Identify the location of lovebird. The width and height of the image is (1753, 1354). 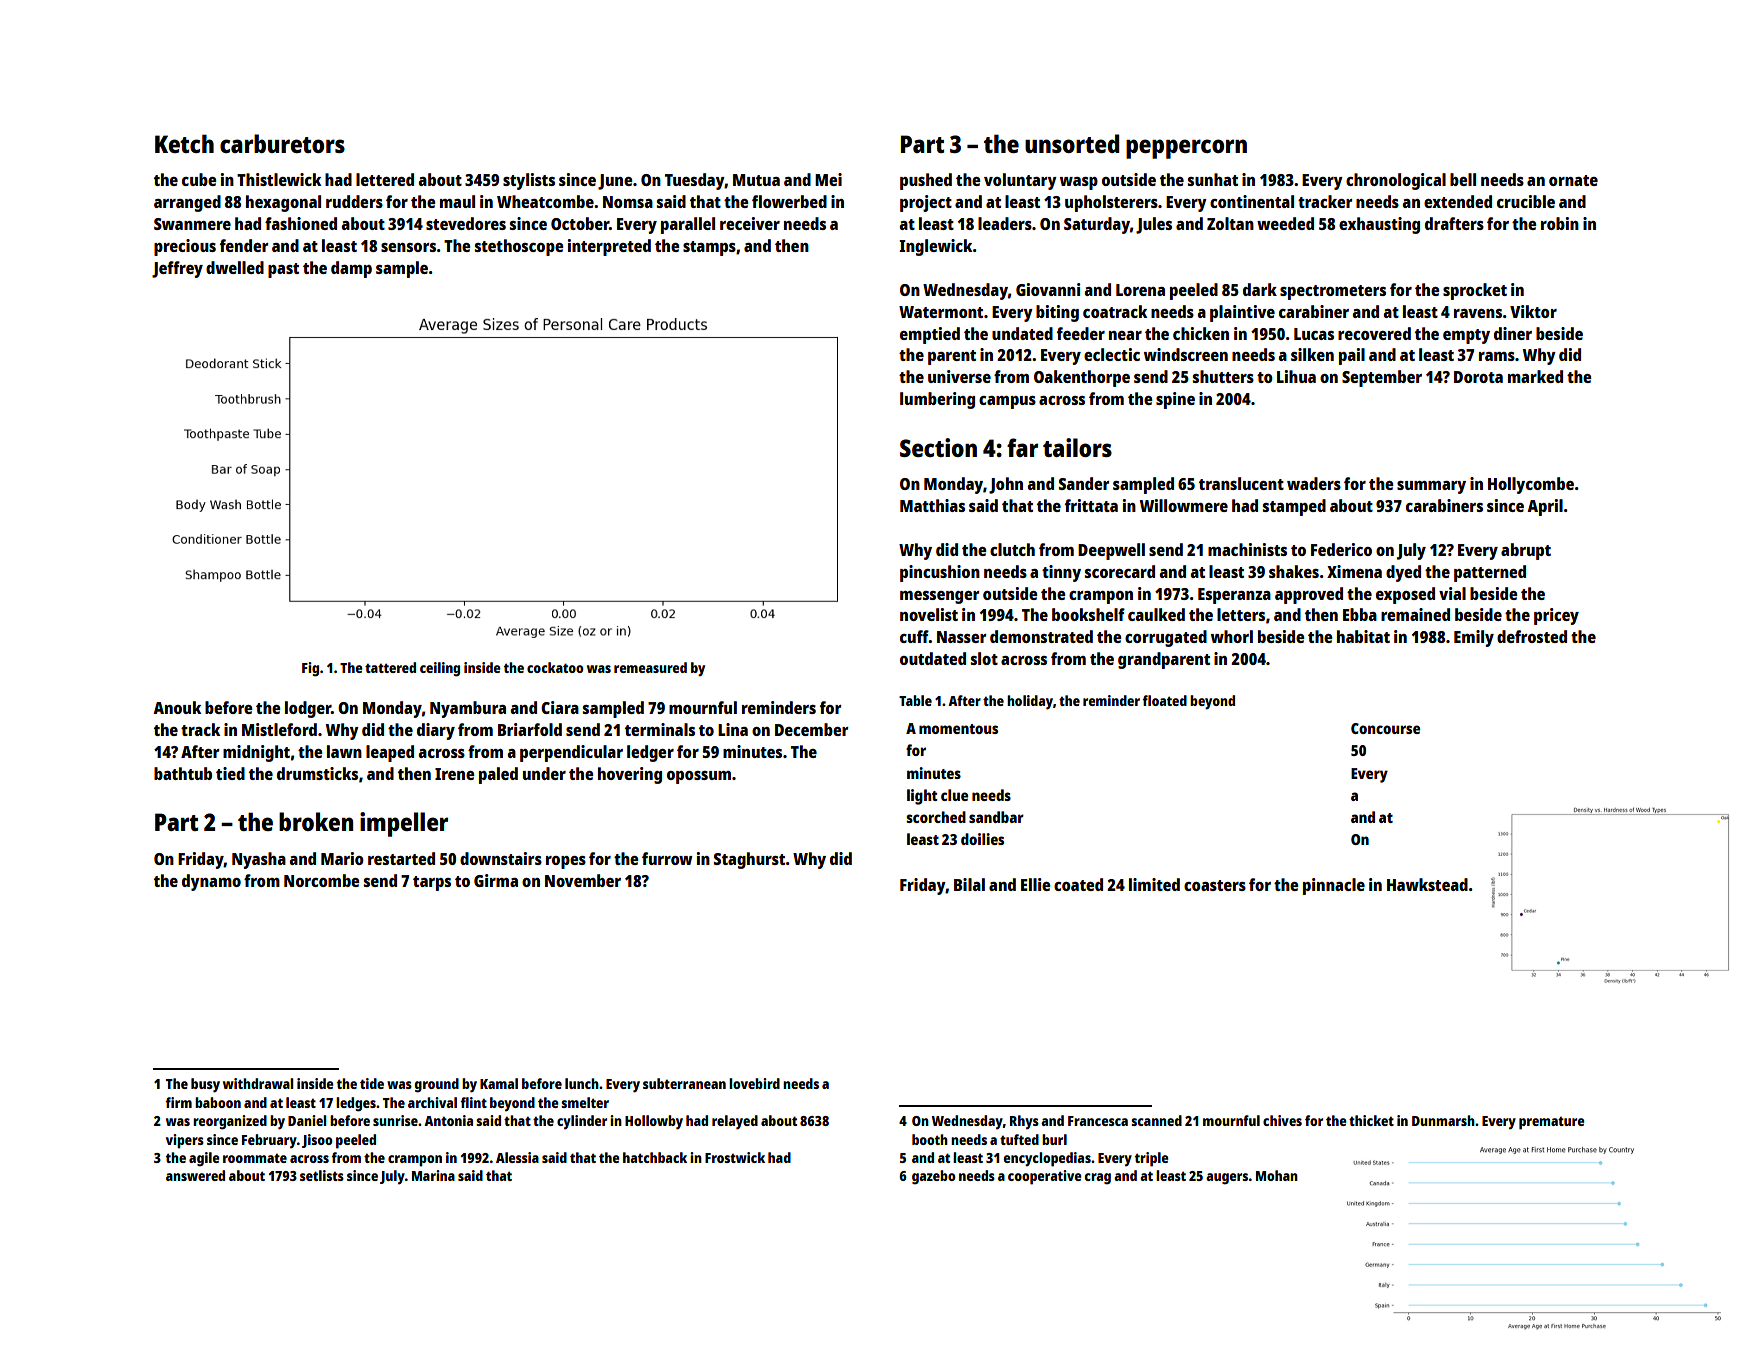
(754, 1083).
